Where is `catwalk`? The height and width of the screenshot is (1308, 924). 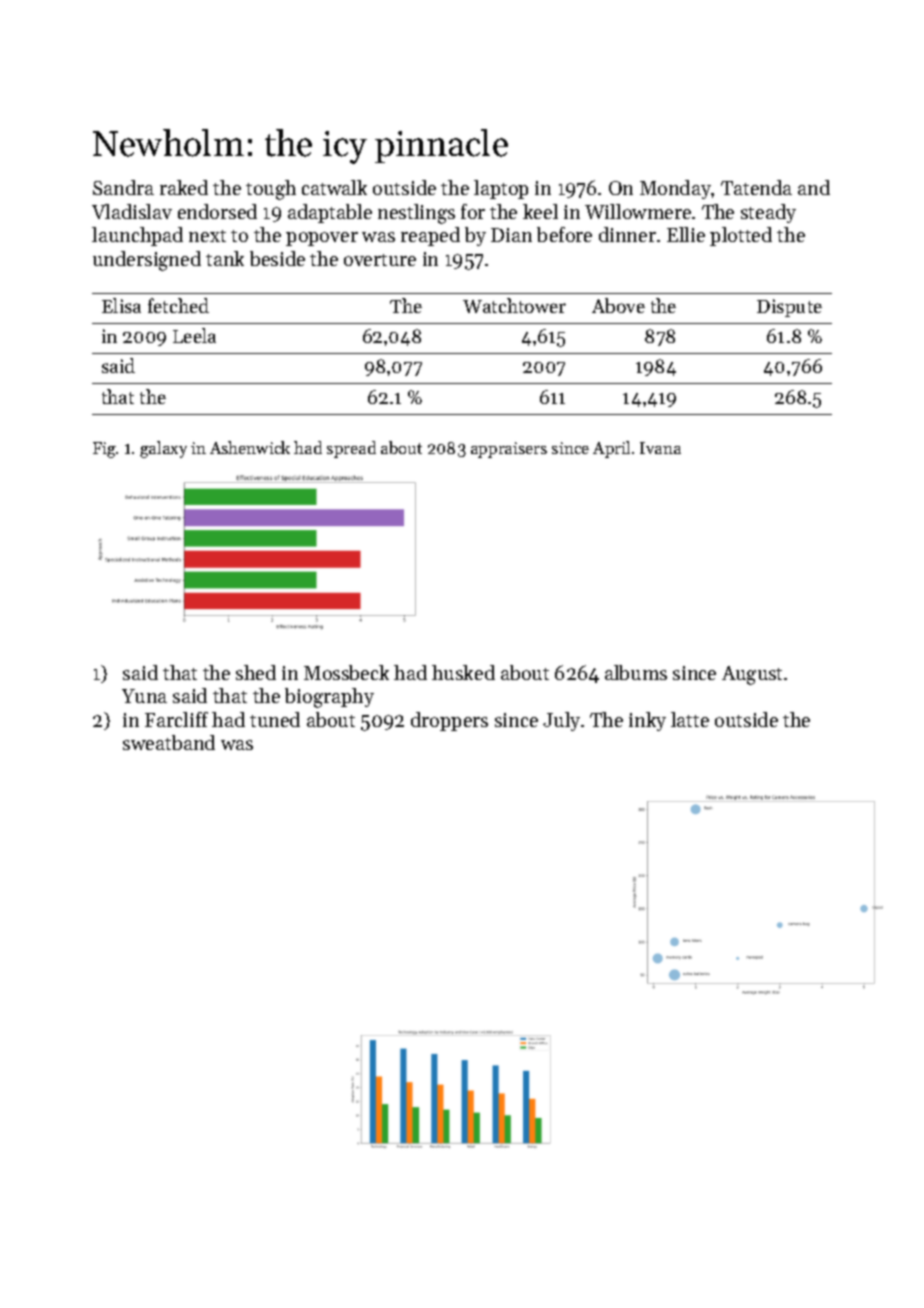 catwalk is located at coordinates (334, 187).
